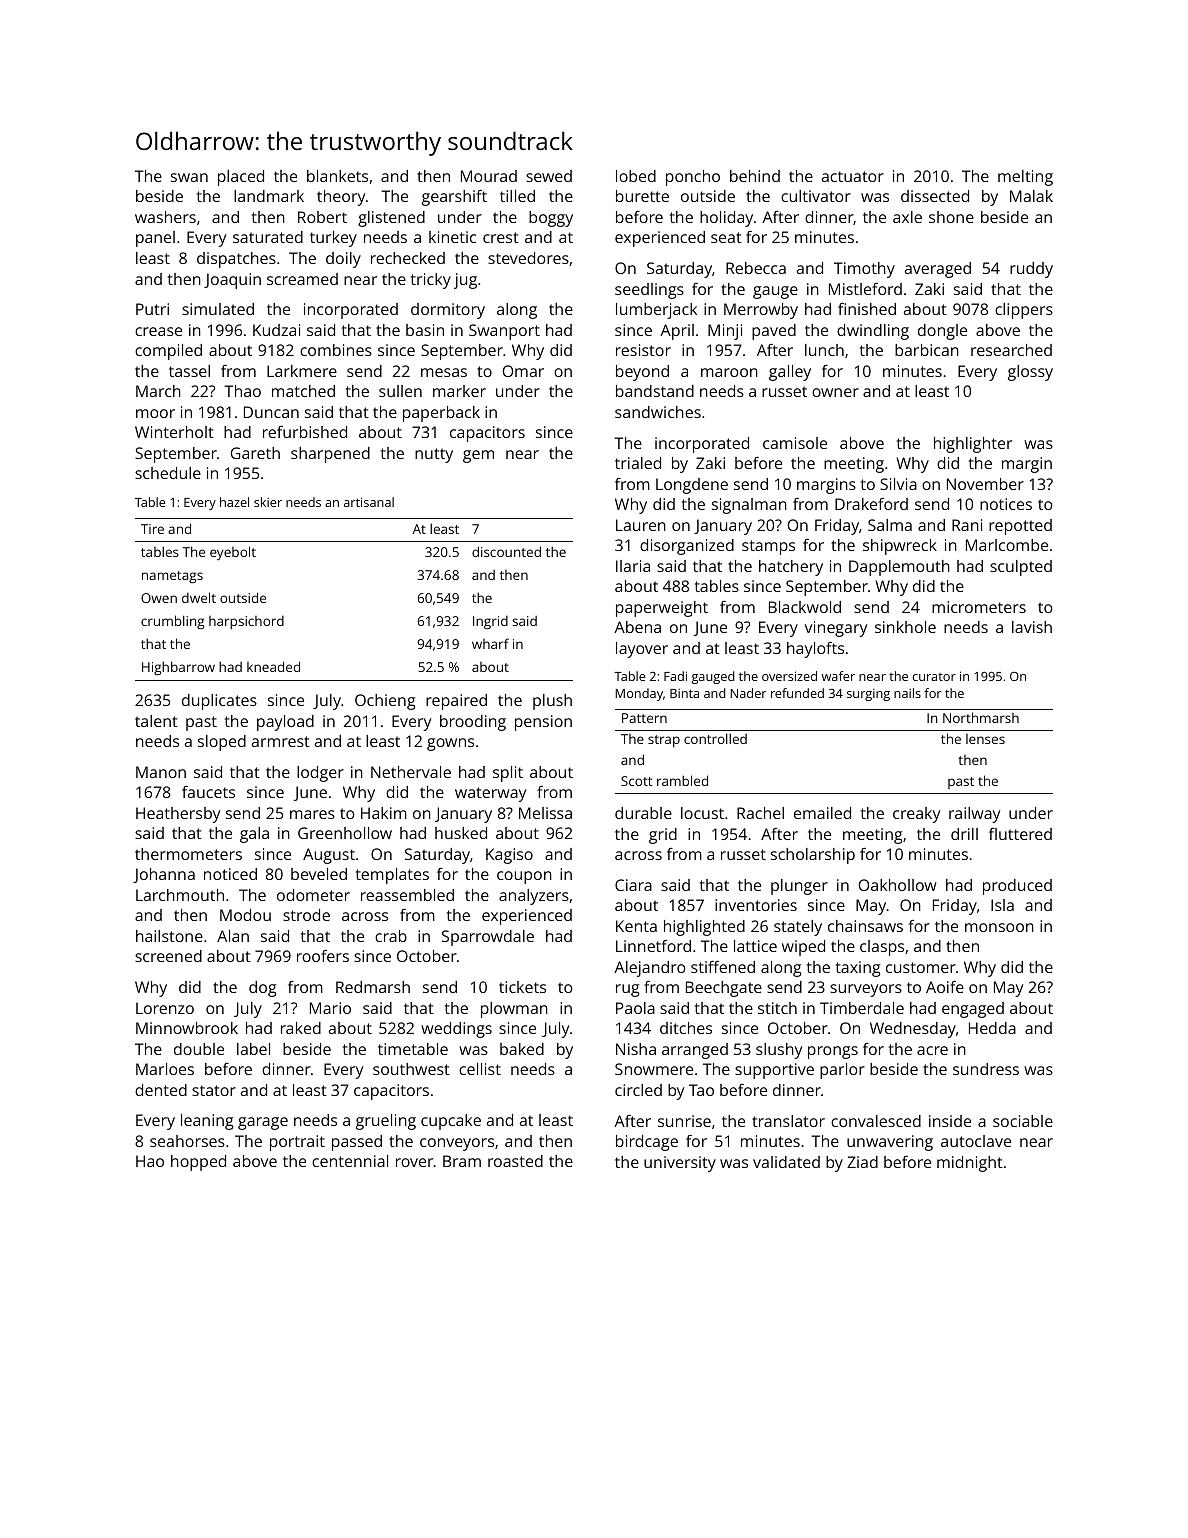  I want to click on melting, so click(1025, 178).
